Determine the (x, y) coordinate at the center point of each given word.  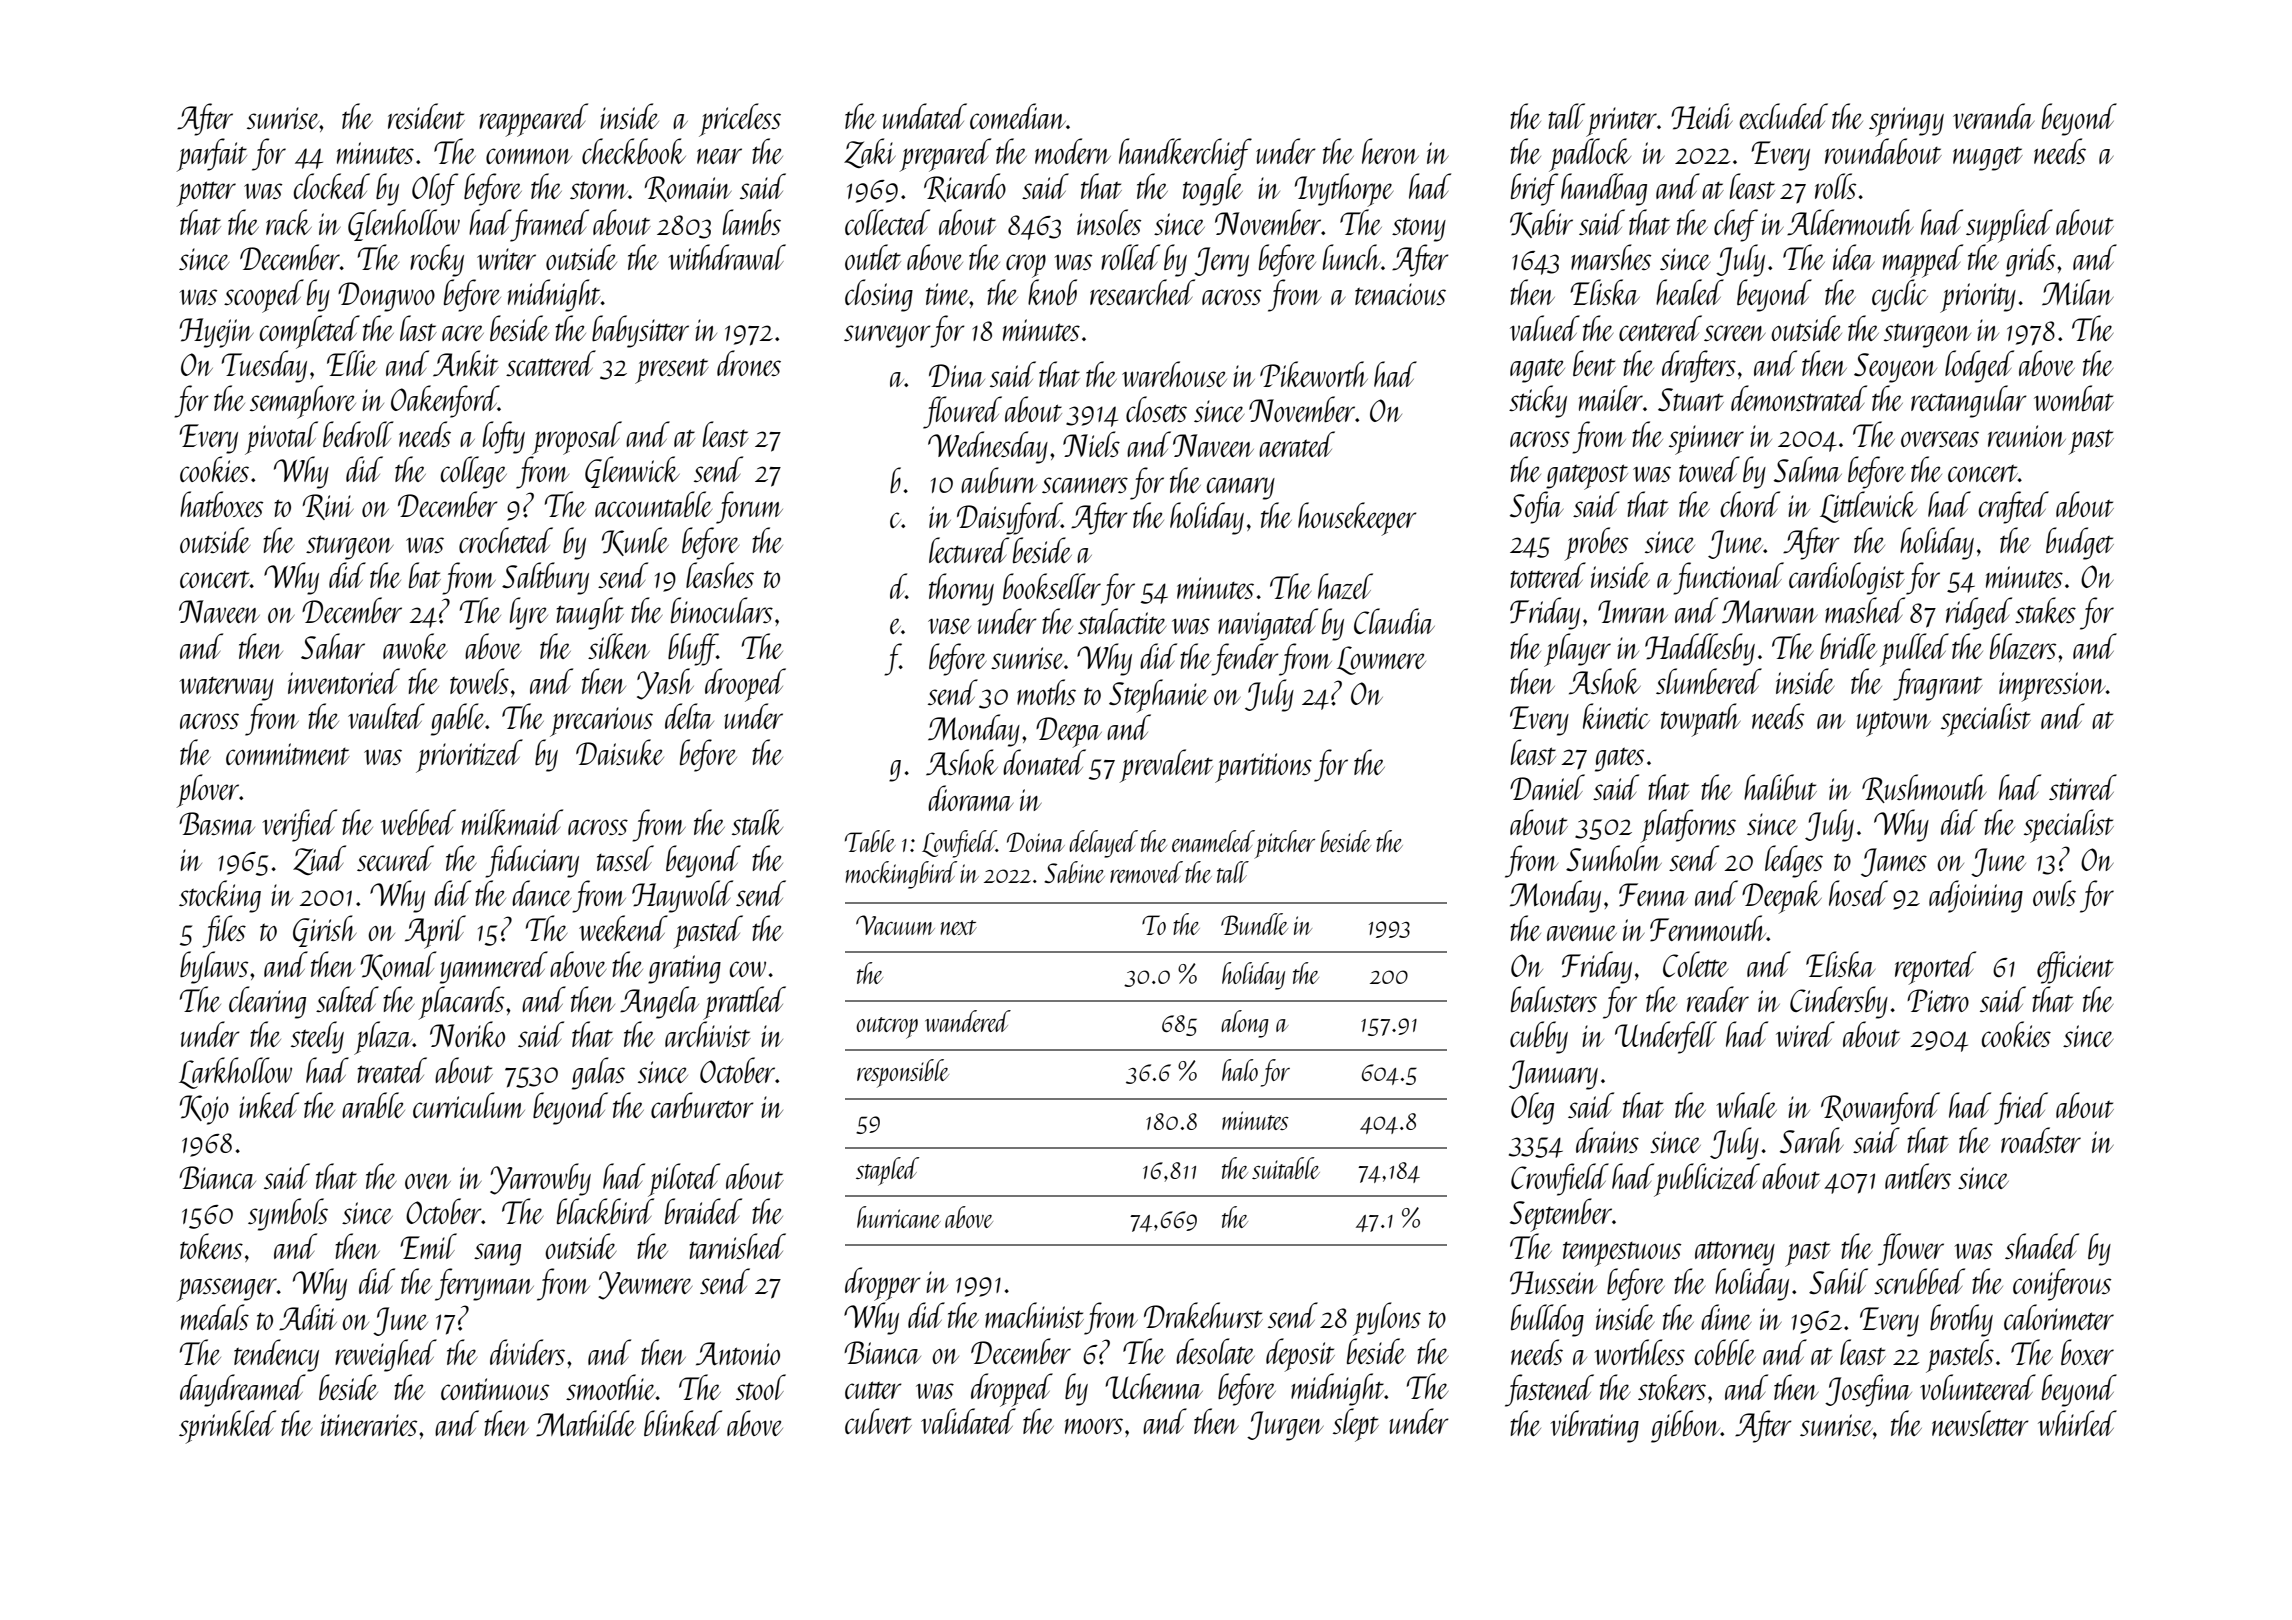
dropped (1012, 1390)
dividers (527, 1352)
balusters (1554, 999)
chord (1750, 504)
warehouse (1174, 374)
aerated (1297, 444)
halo (1240, 1070)
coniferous (2062, 1284)
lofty (504, 437)
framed (550, 225)
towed (1709, 469)
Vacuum (895, 925)
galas (598, 1073)
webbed (418, 822)
